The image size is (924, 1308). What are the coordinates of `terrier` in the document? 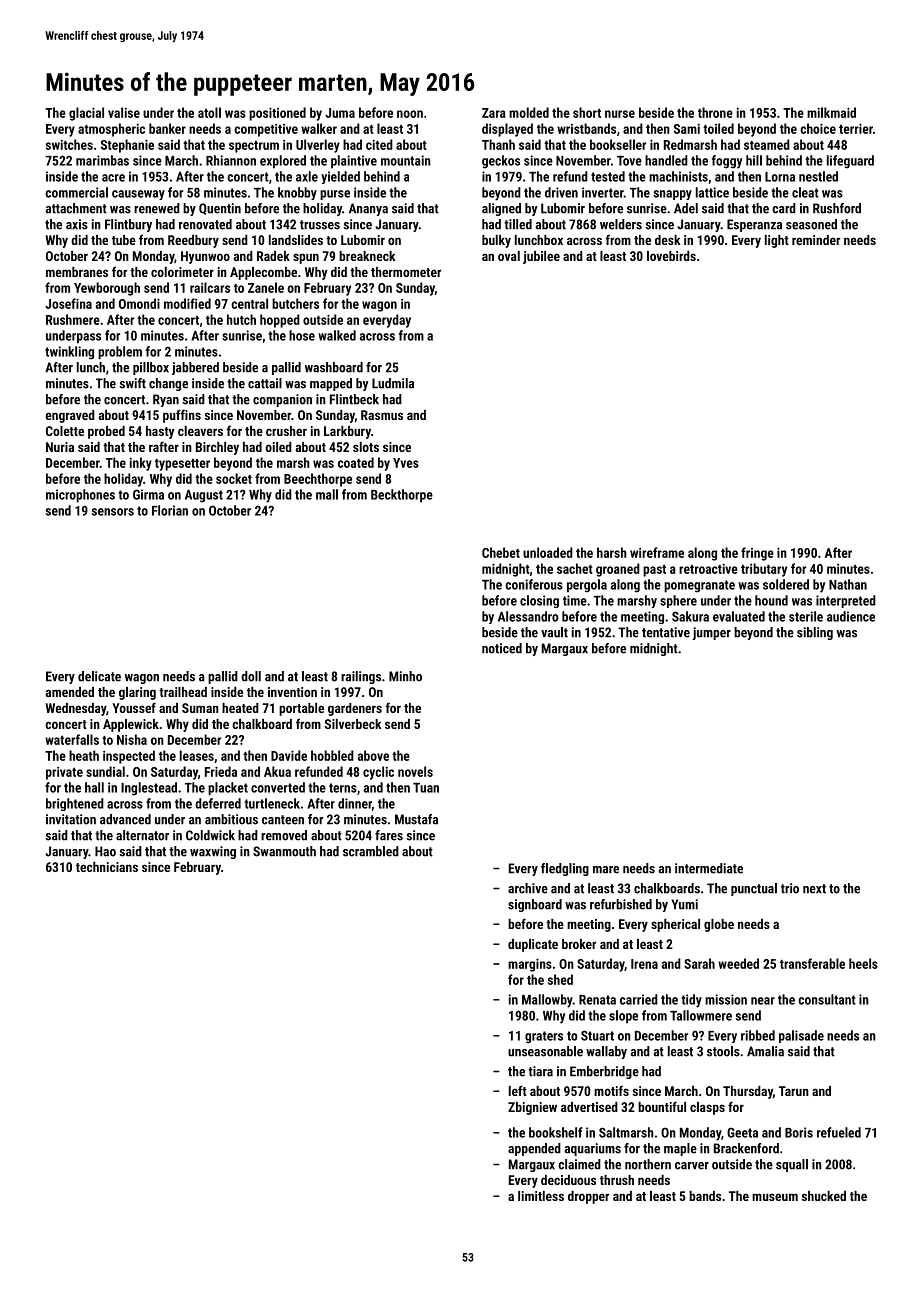 It's located at (856, 129).
